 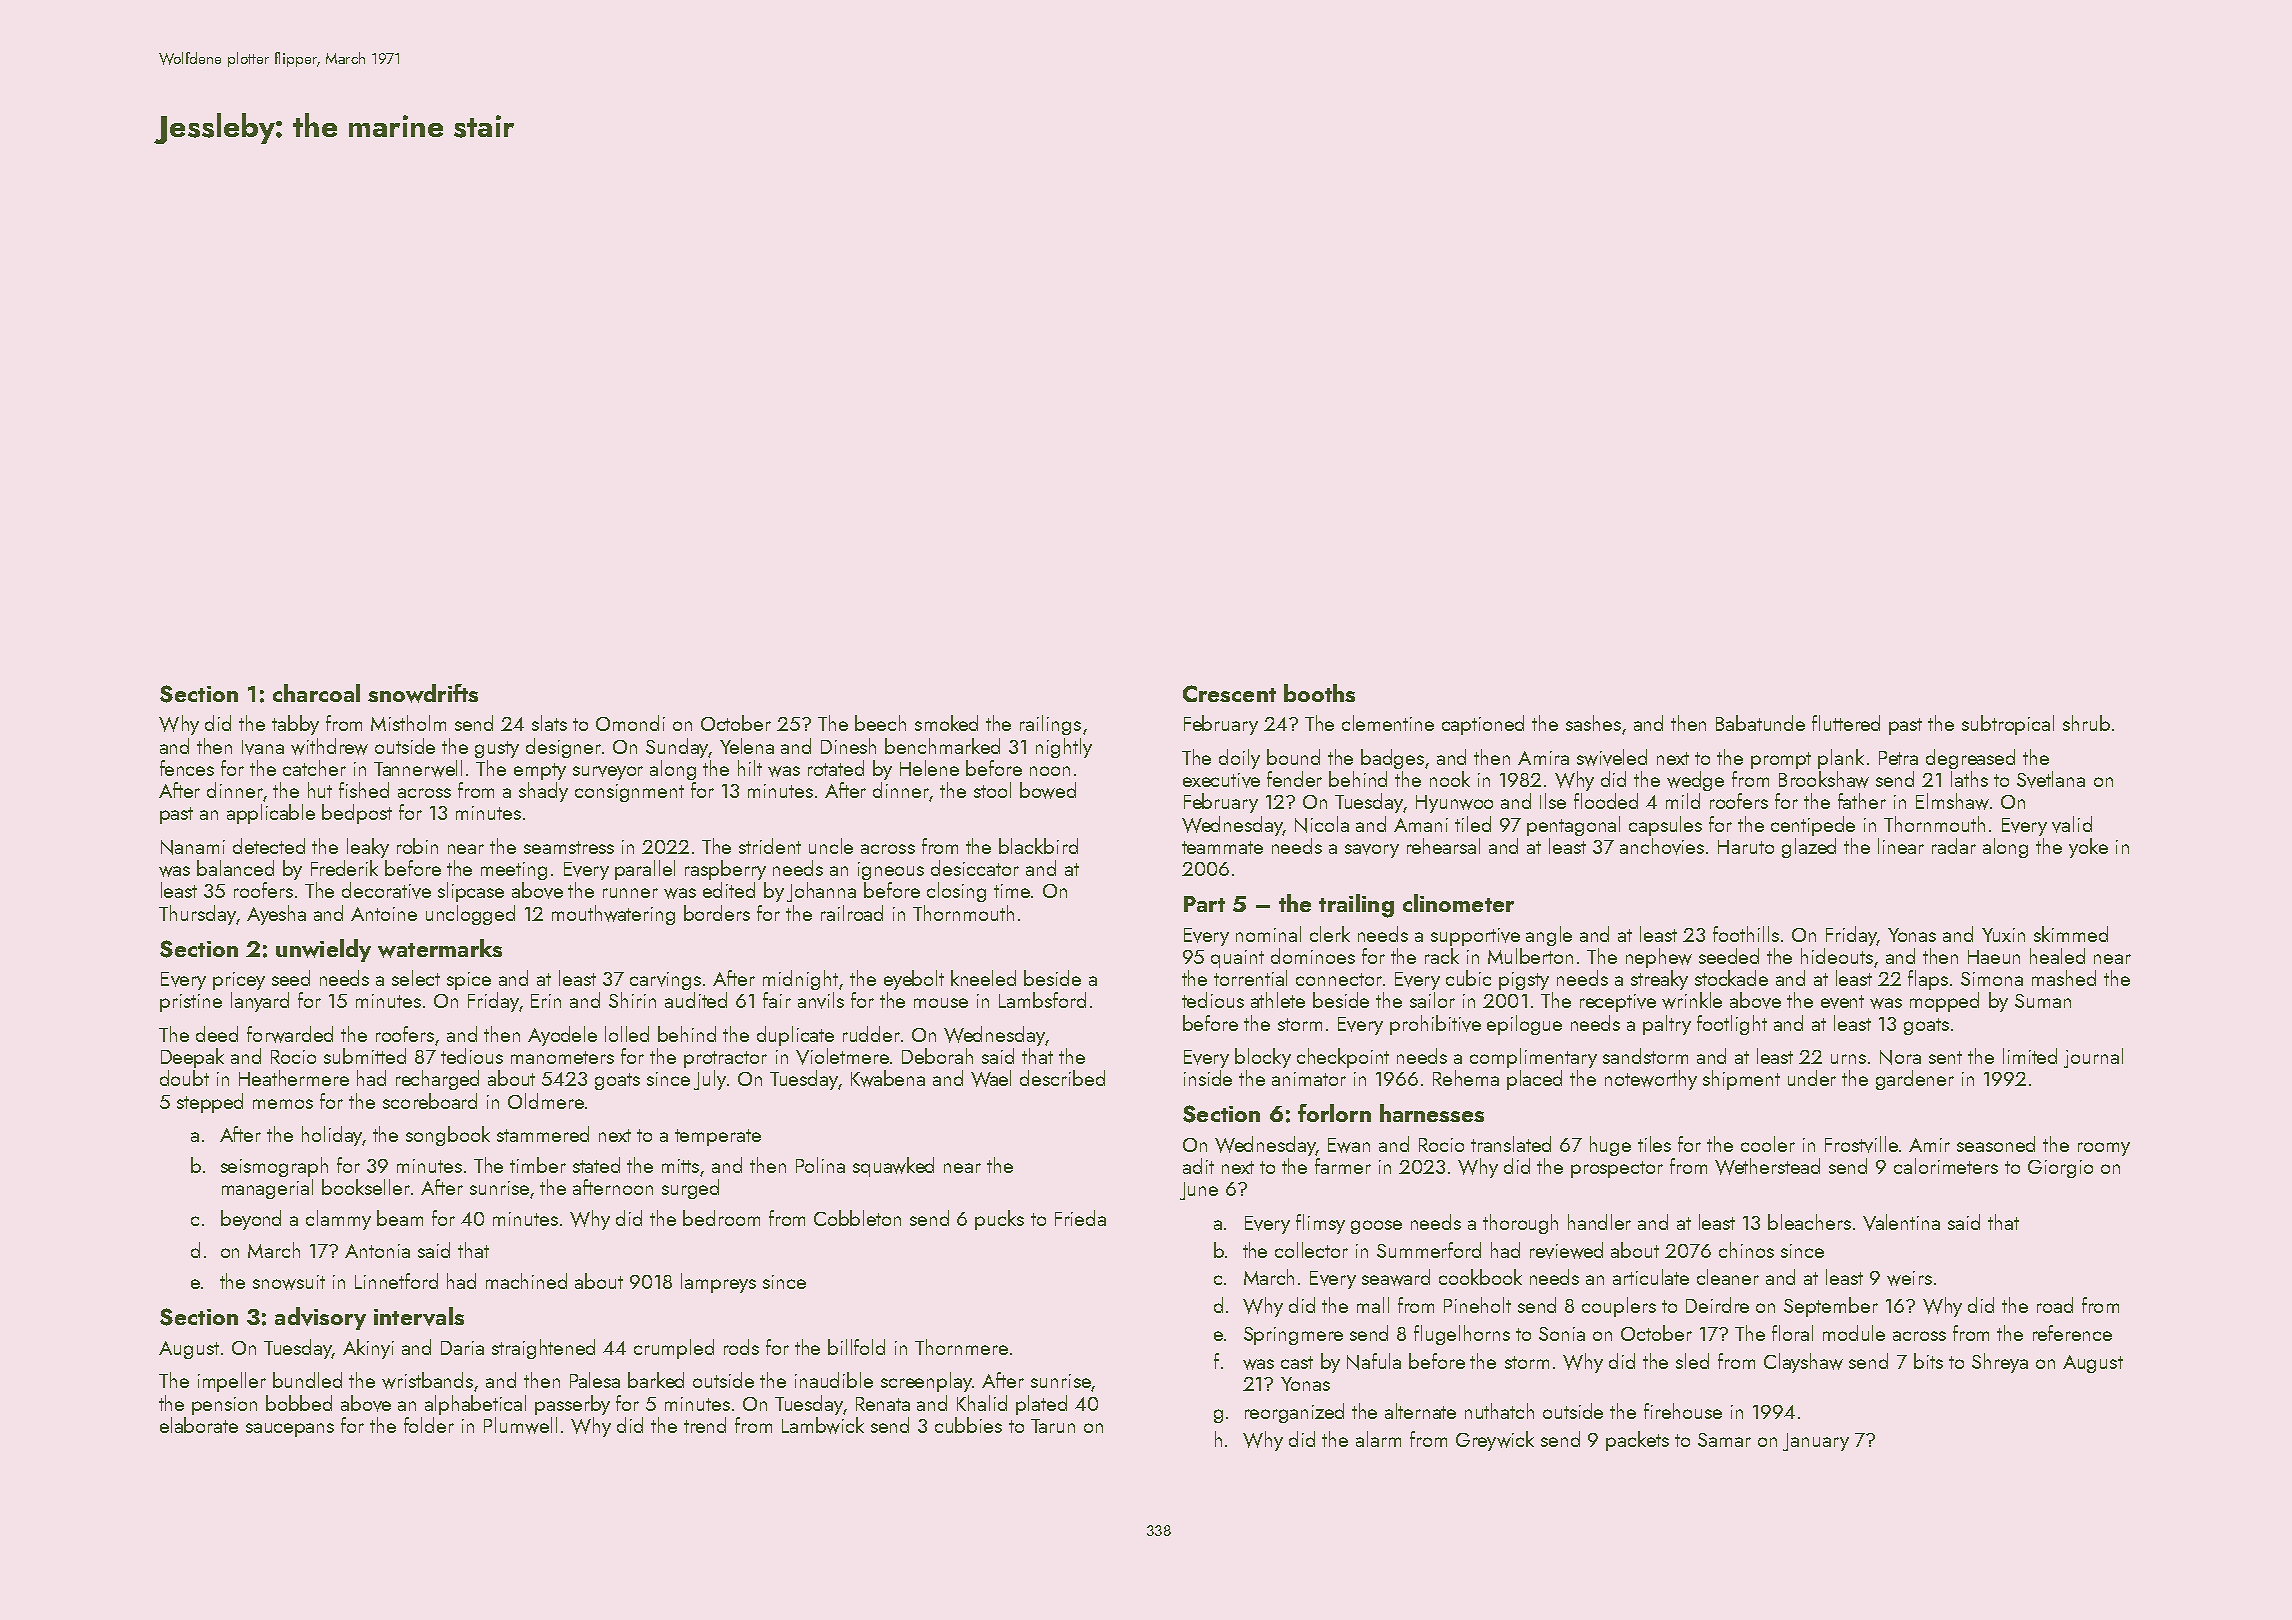 I want to click on Deborah, so click(x=937, y=1056).
